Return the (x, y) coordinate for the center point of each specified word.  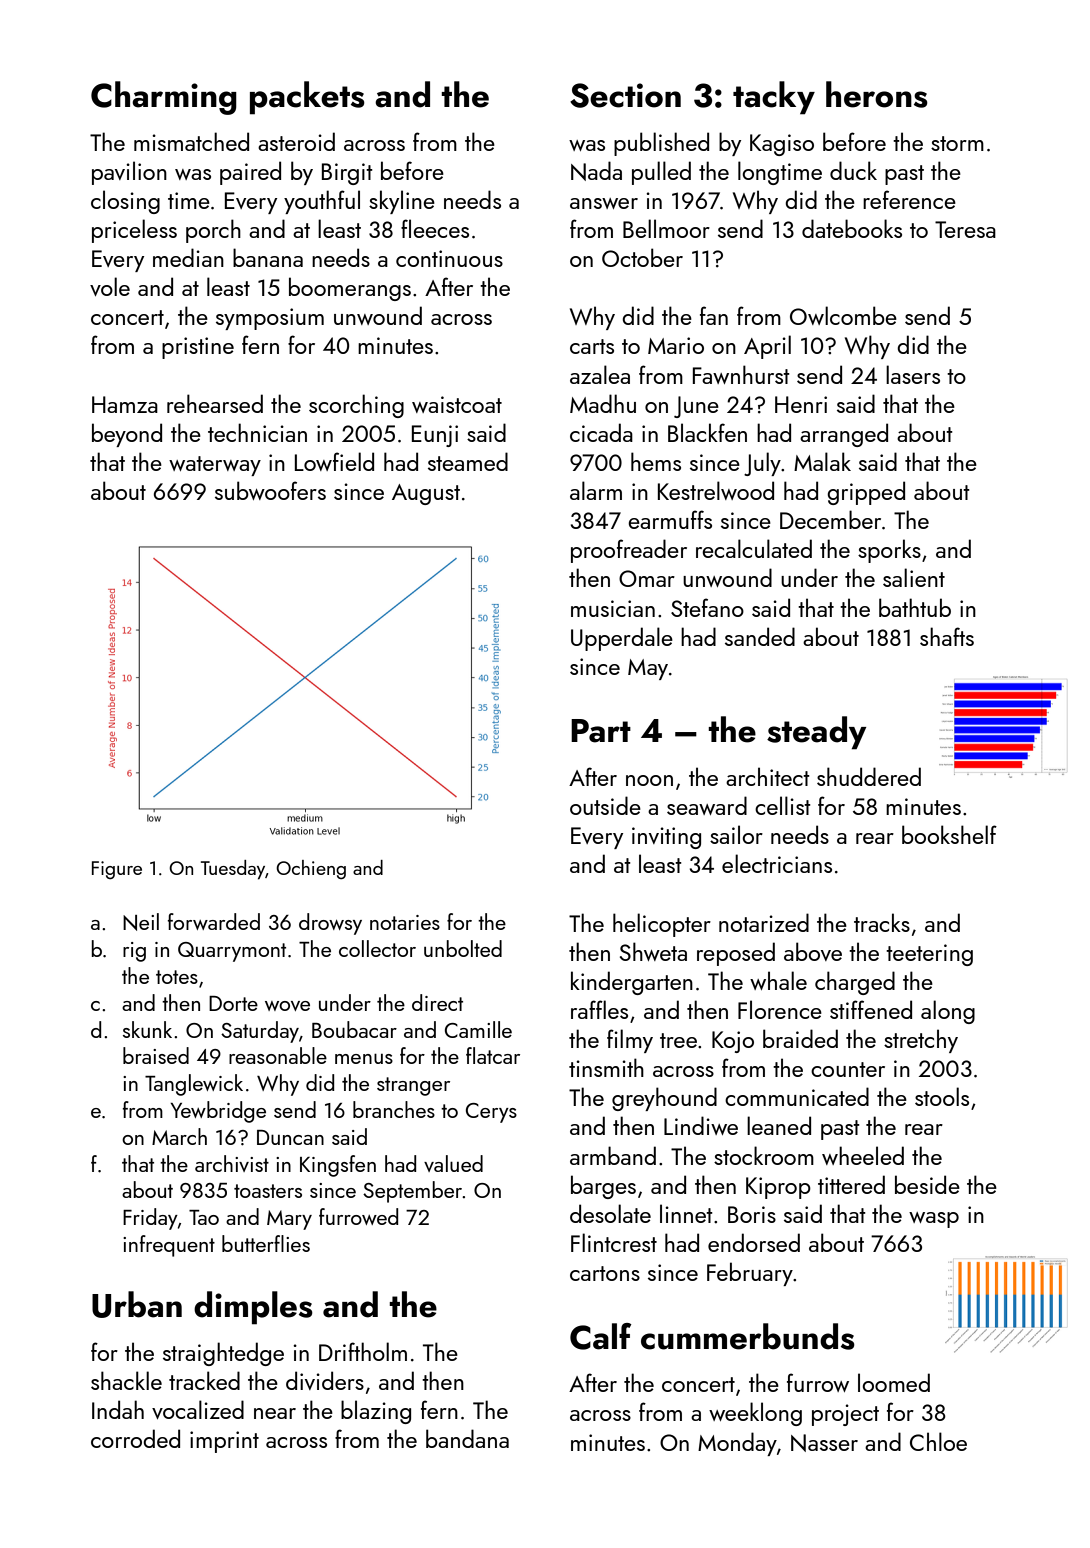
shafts (947, 636)
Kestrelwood (716, 490)
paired (250, 173)
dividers (325, 1380)
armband (613, 1155)
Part (601, 731)
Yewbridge (218, 1112)
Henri (801, 404)
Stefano (707, 607)
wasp (934, 1220)
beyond (127, 435)
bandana (467, 1438)
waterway (215, 466)
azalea (600, 374)
